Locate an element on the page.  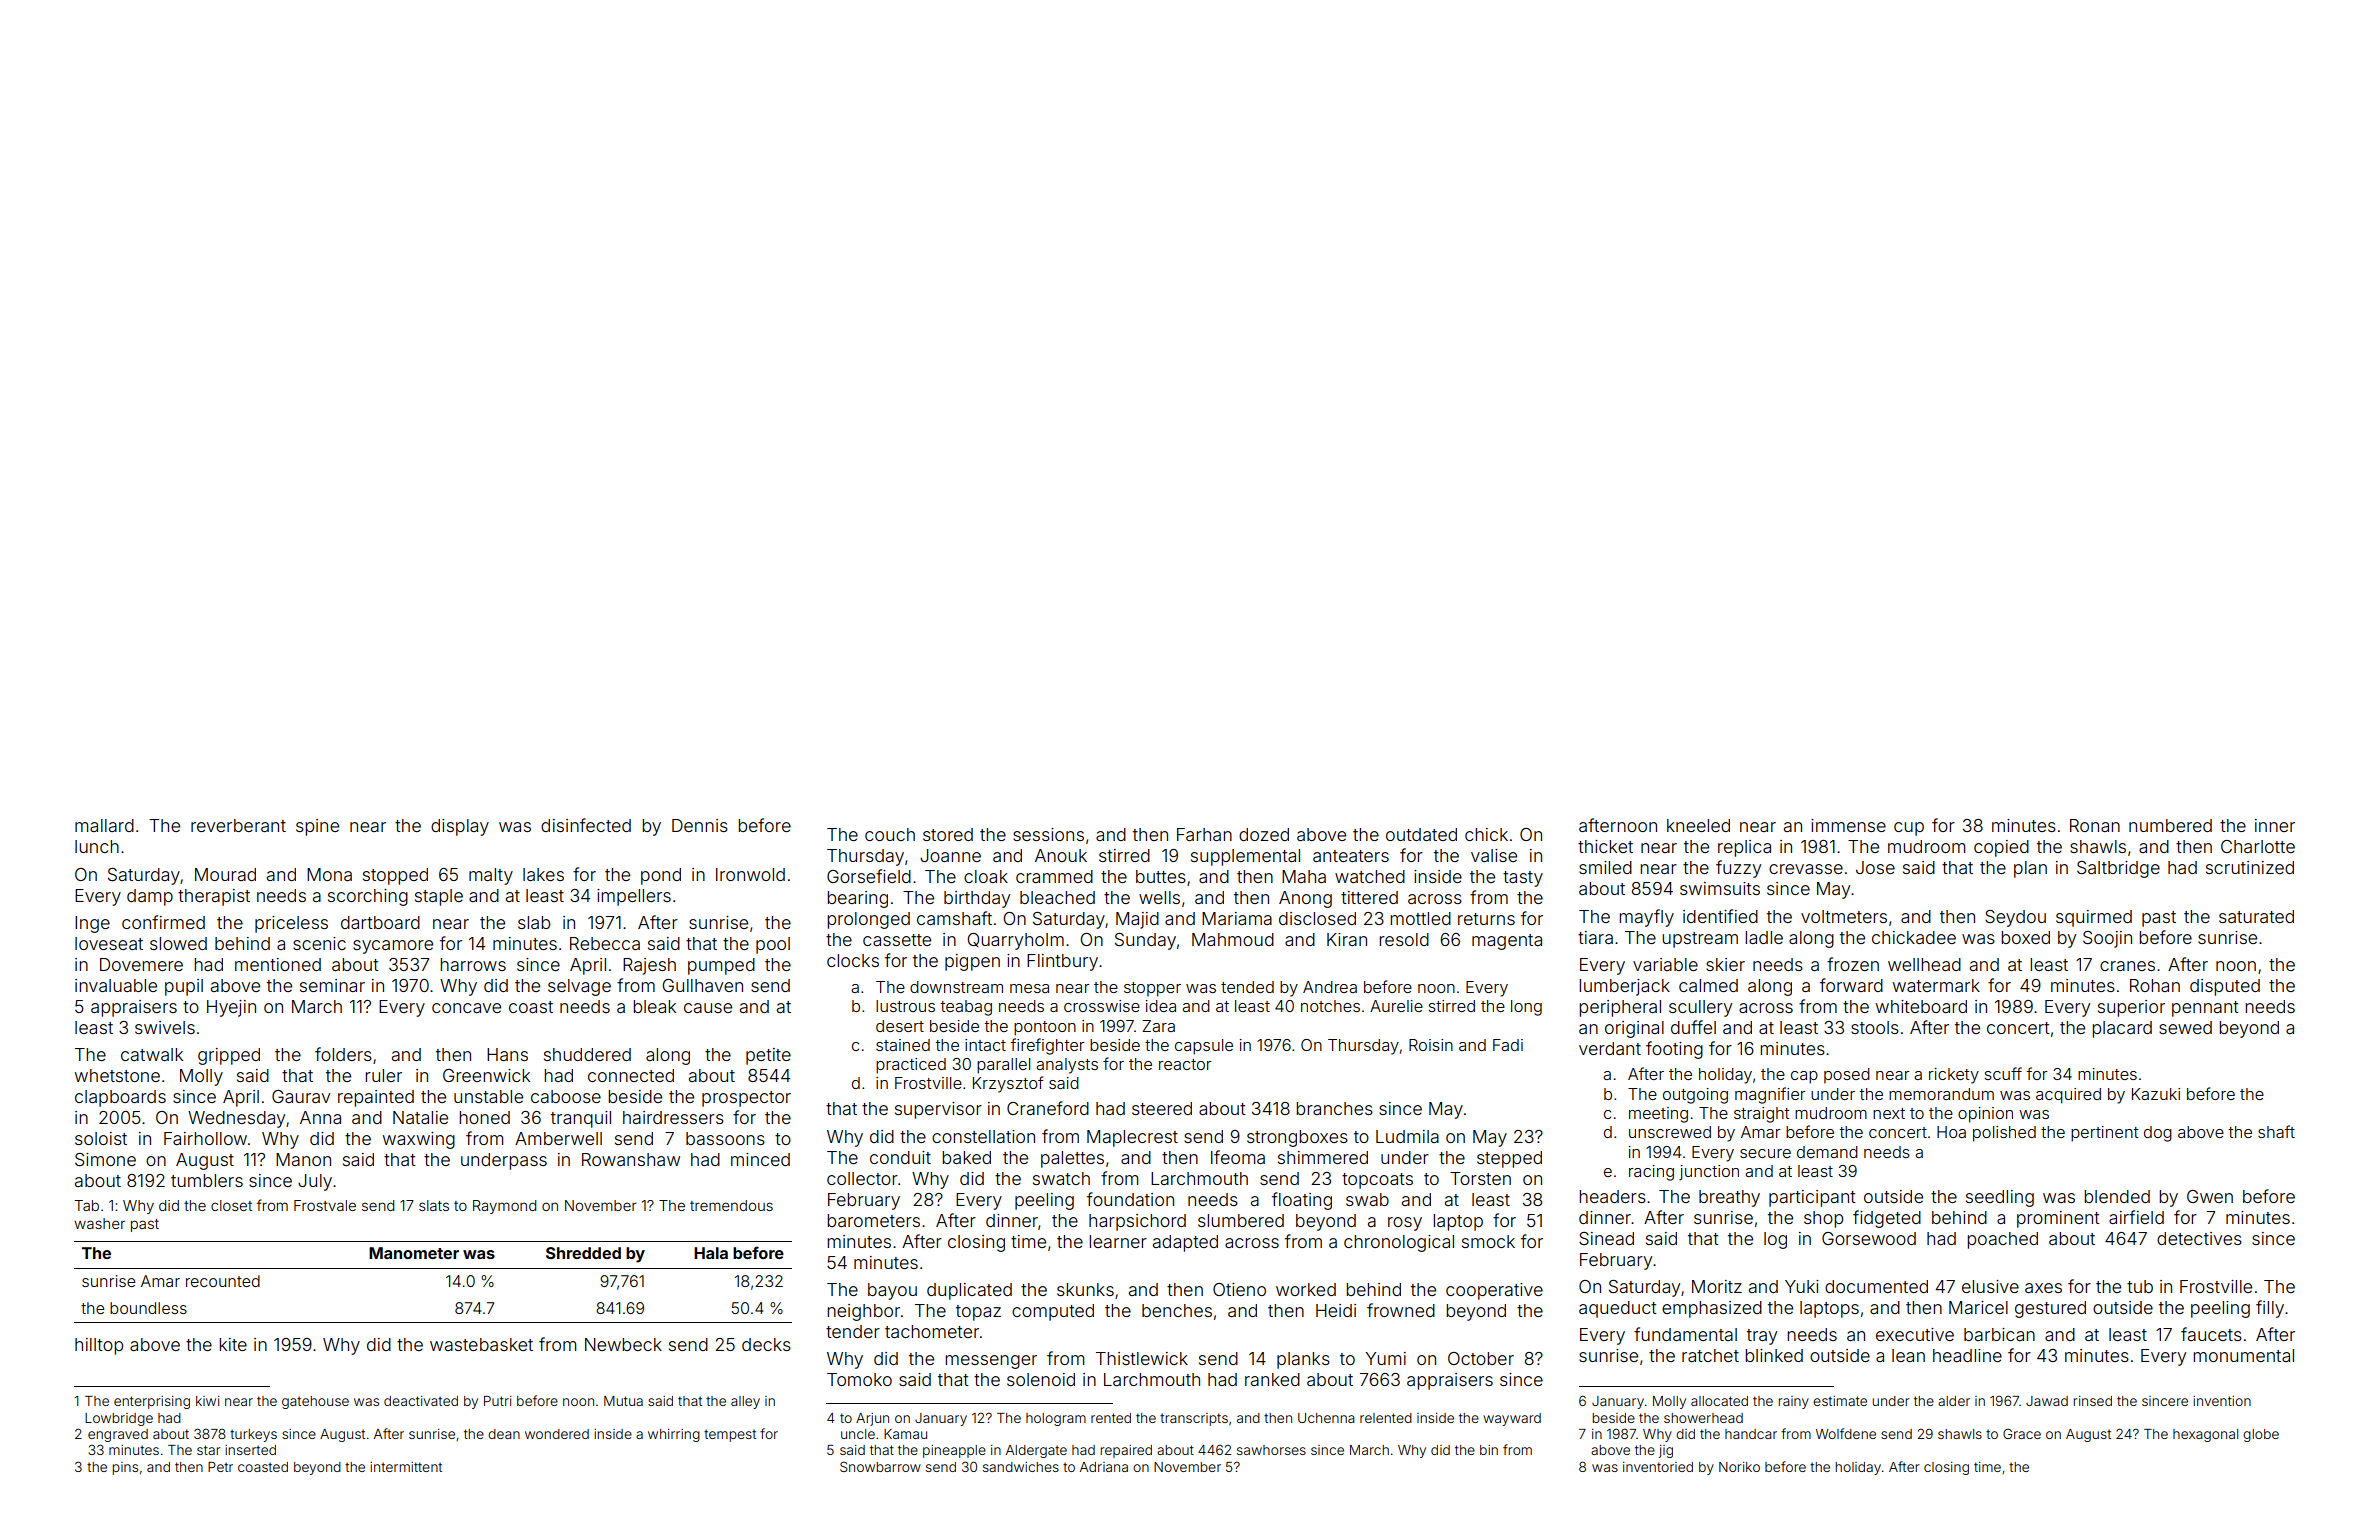
learner is located at coordinates (1118, 1241).
